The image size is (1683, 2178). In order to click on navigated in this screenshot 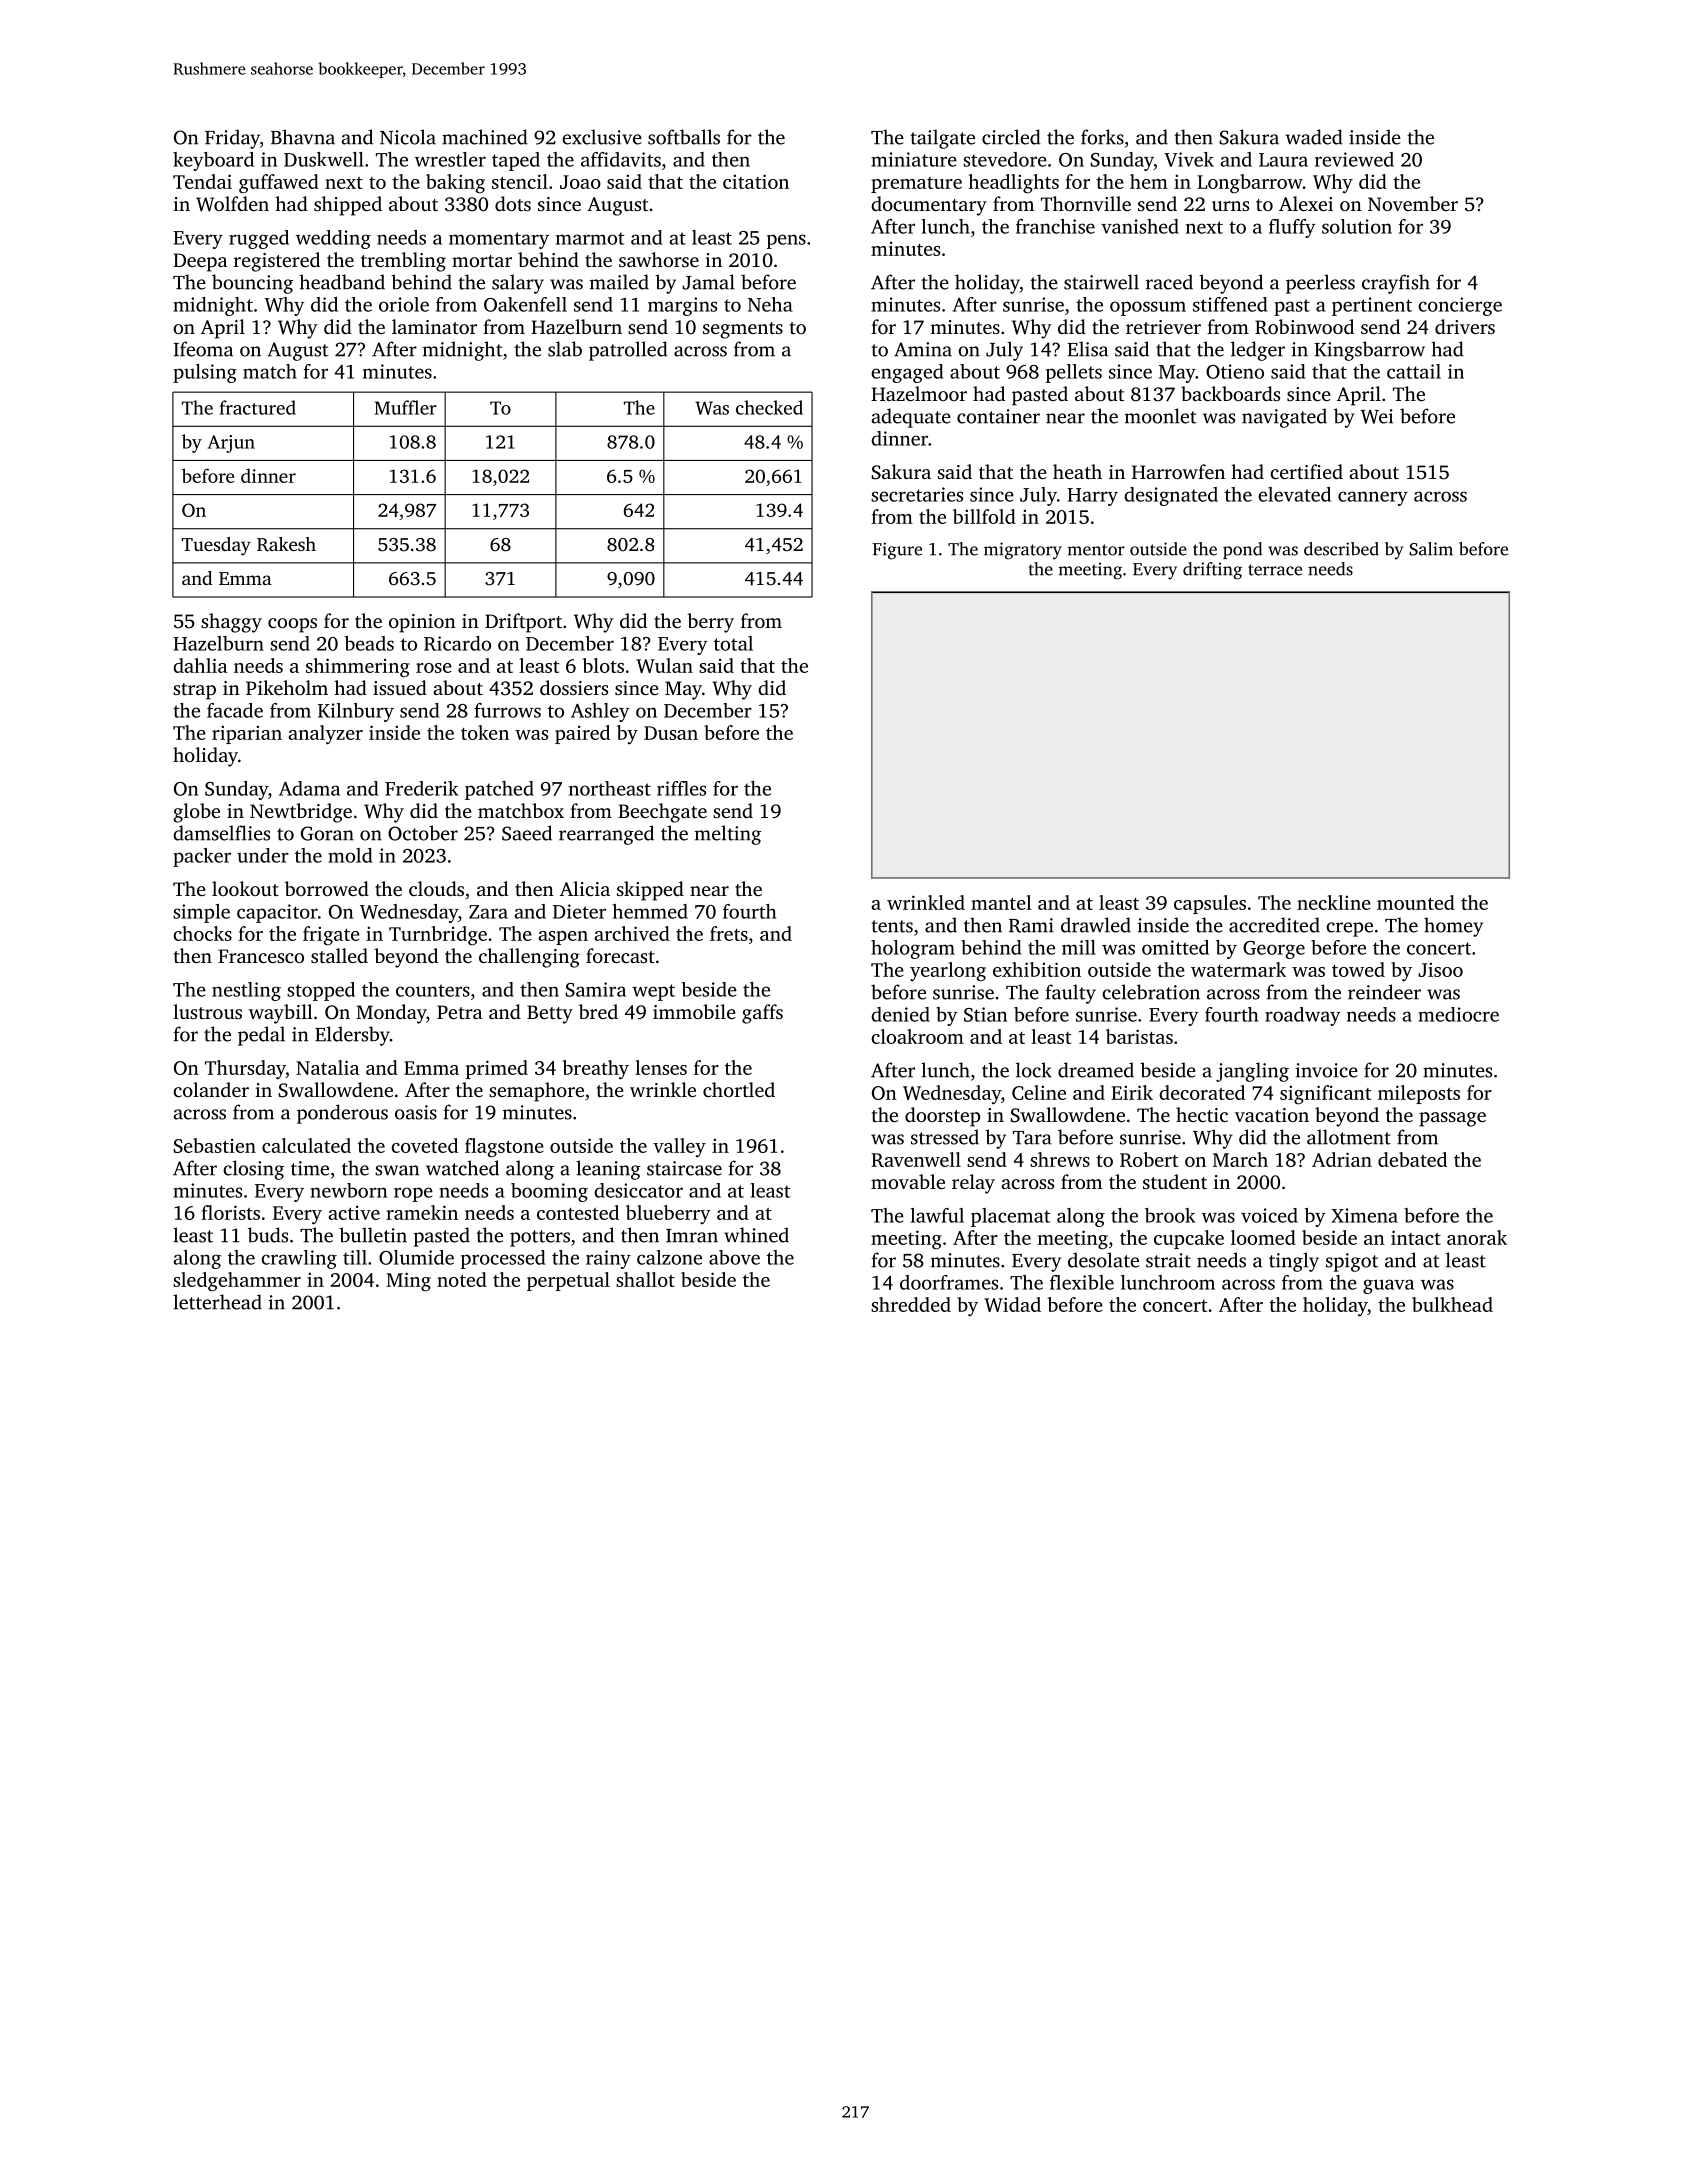, I will do `click(1284, 418)`.
